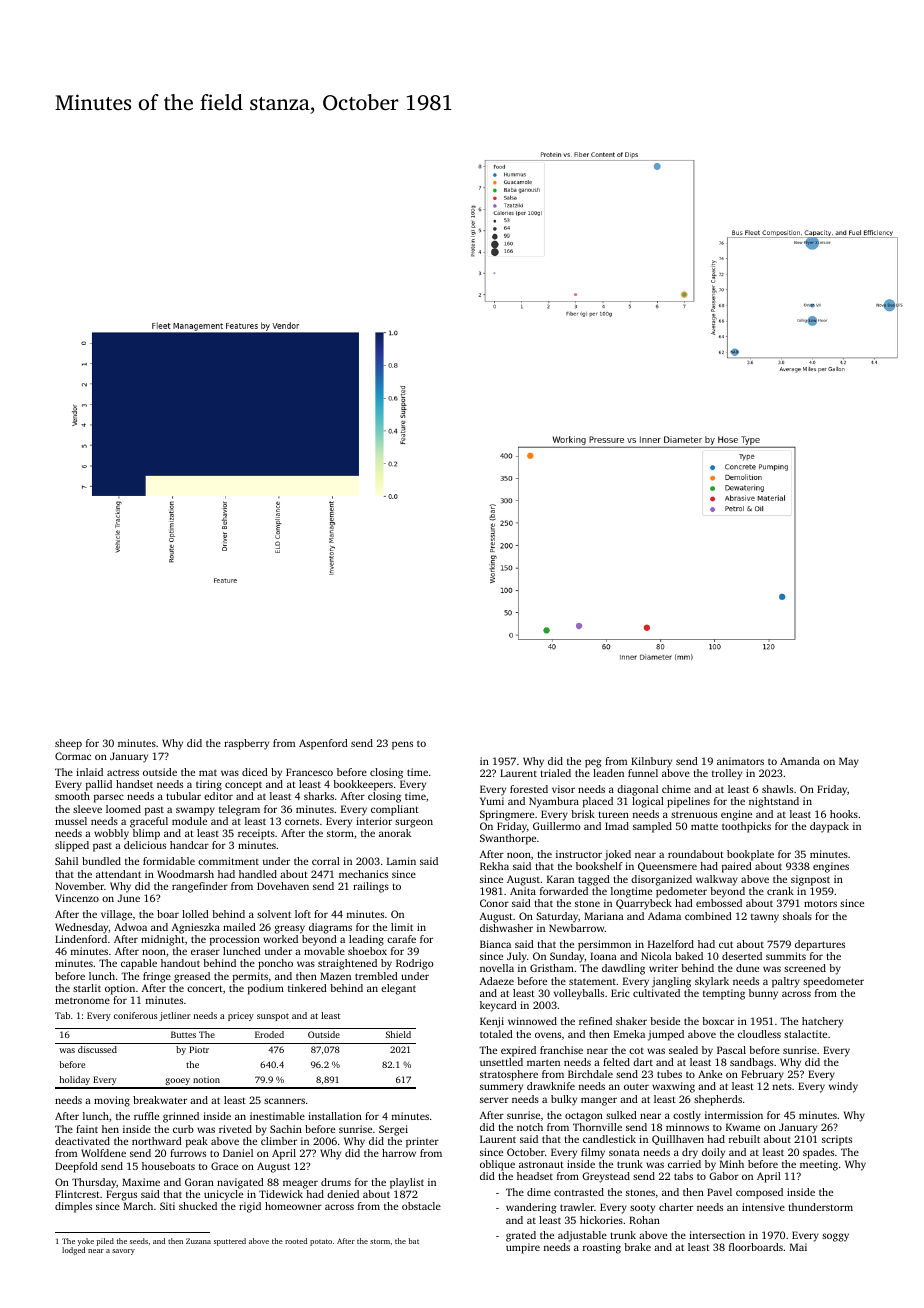 This page has height=1308, width=924. What do you see at coordinates (197, 1142) in the page?
I see `peak` at bounding box center [197, 1142].
